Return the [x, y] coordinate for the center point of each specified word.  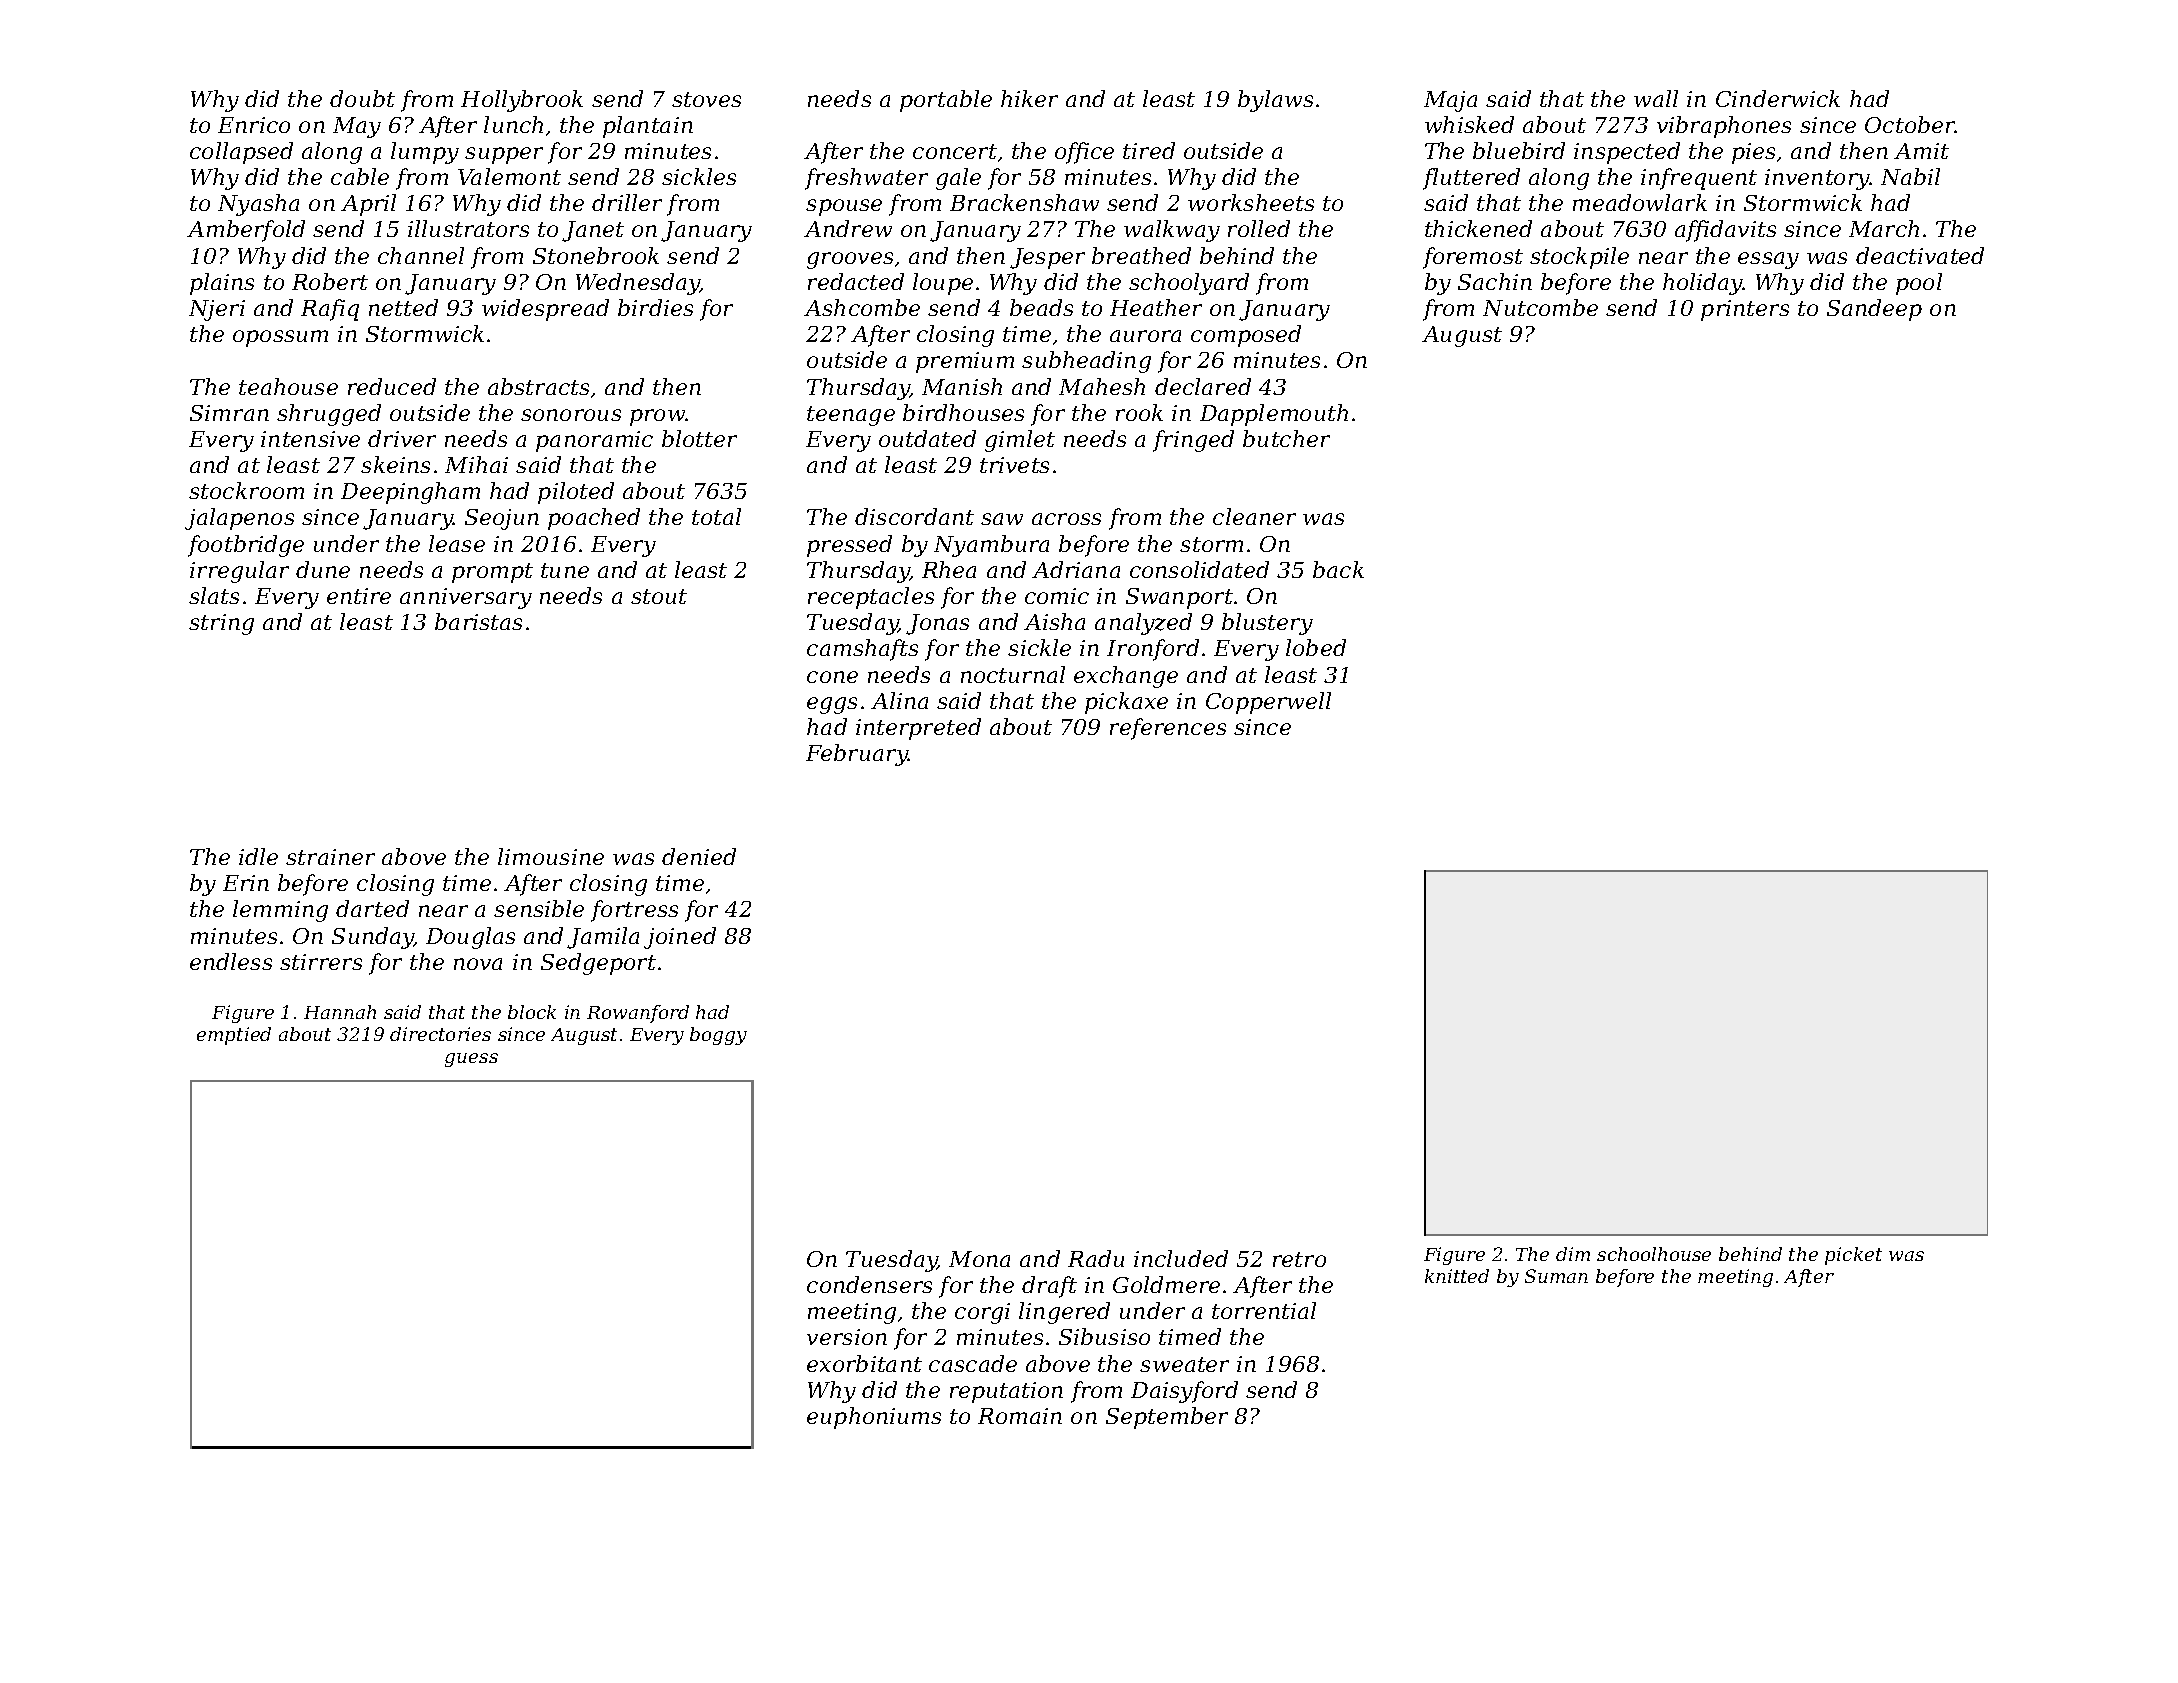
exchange [1126, 677]
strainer [330, 857]
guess [471, 1060]
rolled [1259, 228]
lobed [1316, 647]
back [1338, 569]
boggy [718, 1036]
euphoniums [874, 1418]
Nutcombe [1540, 307]
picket [1853, 1256]
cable [360, 176]
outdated [927, 438]
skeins [395, 464]
